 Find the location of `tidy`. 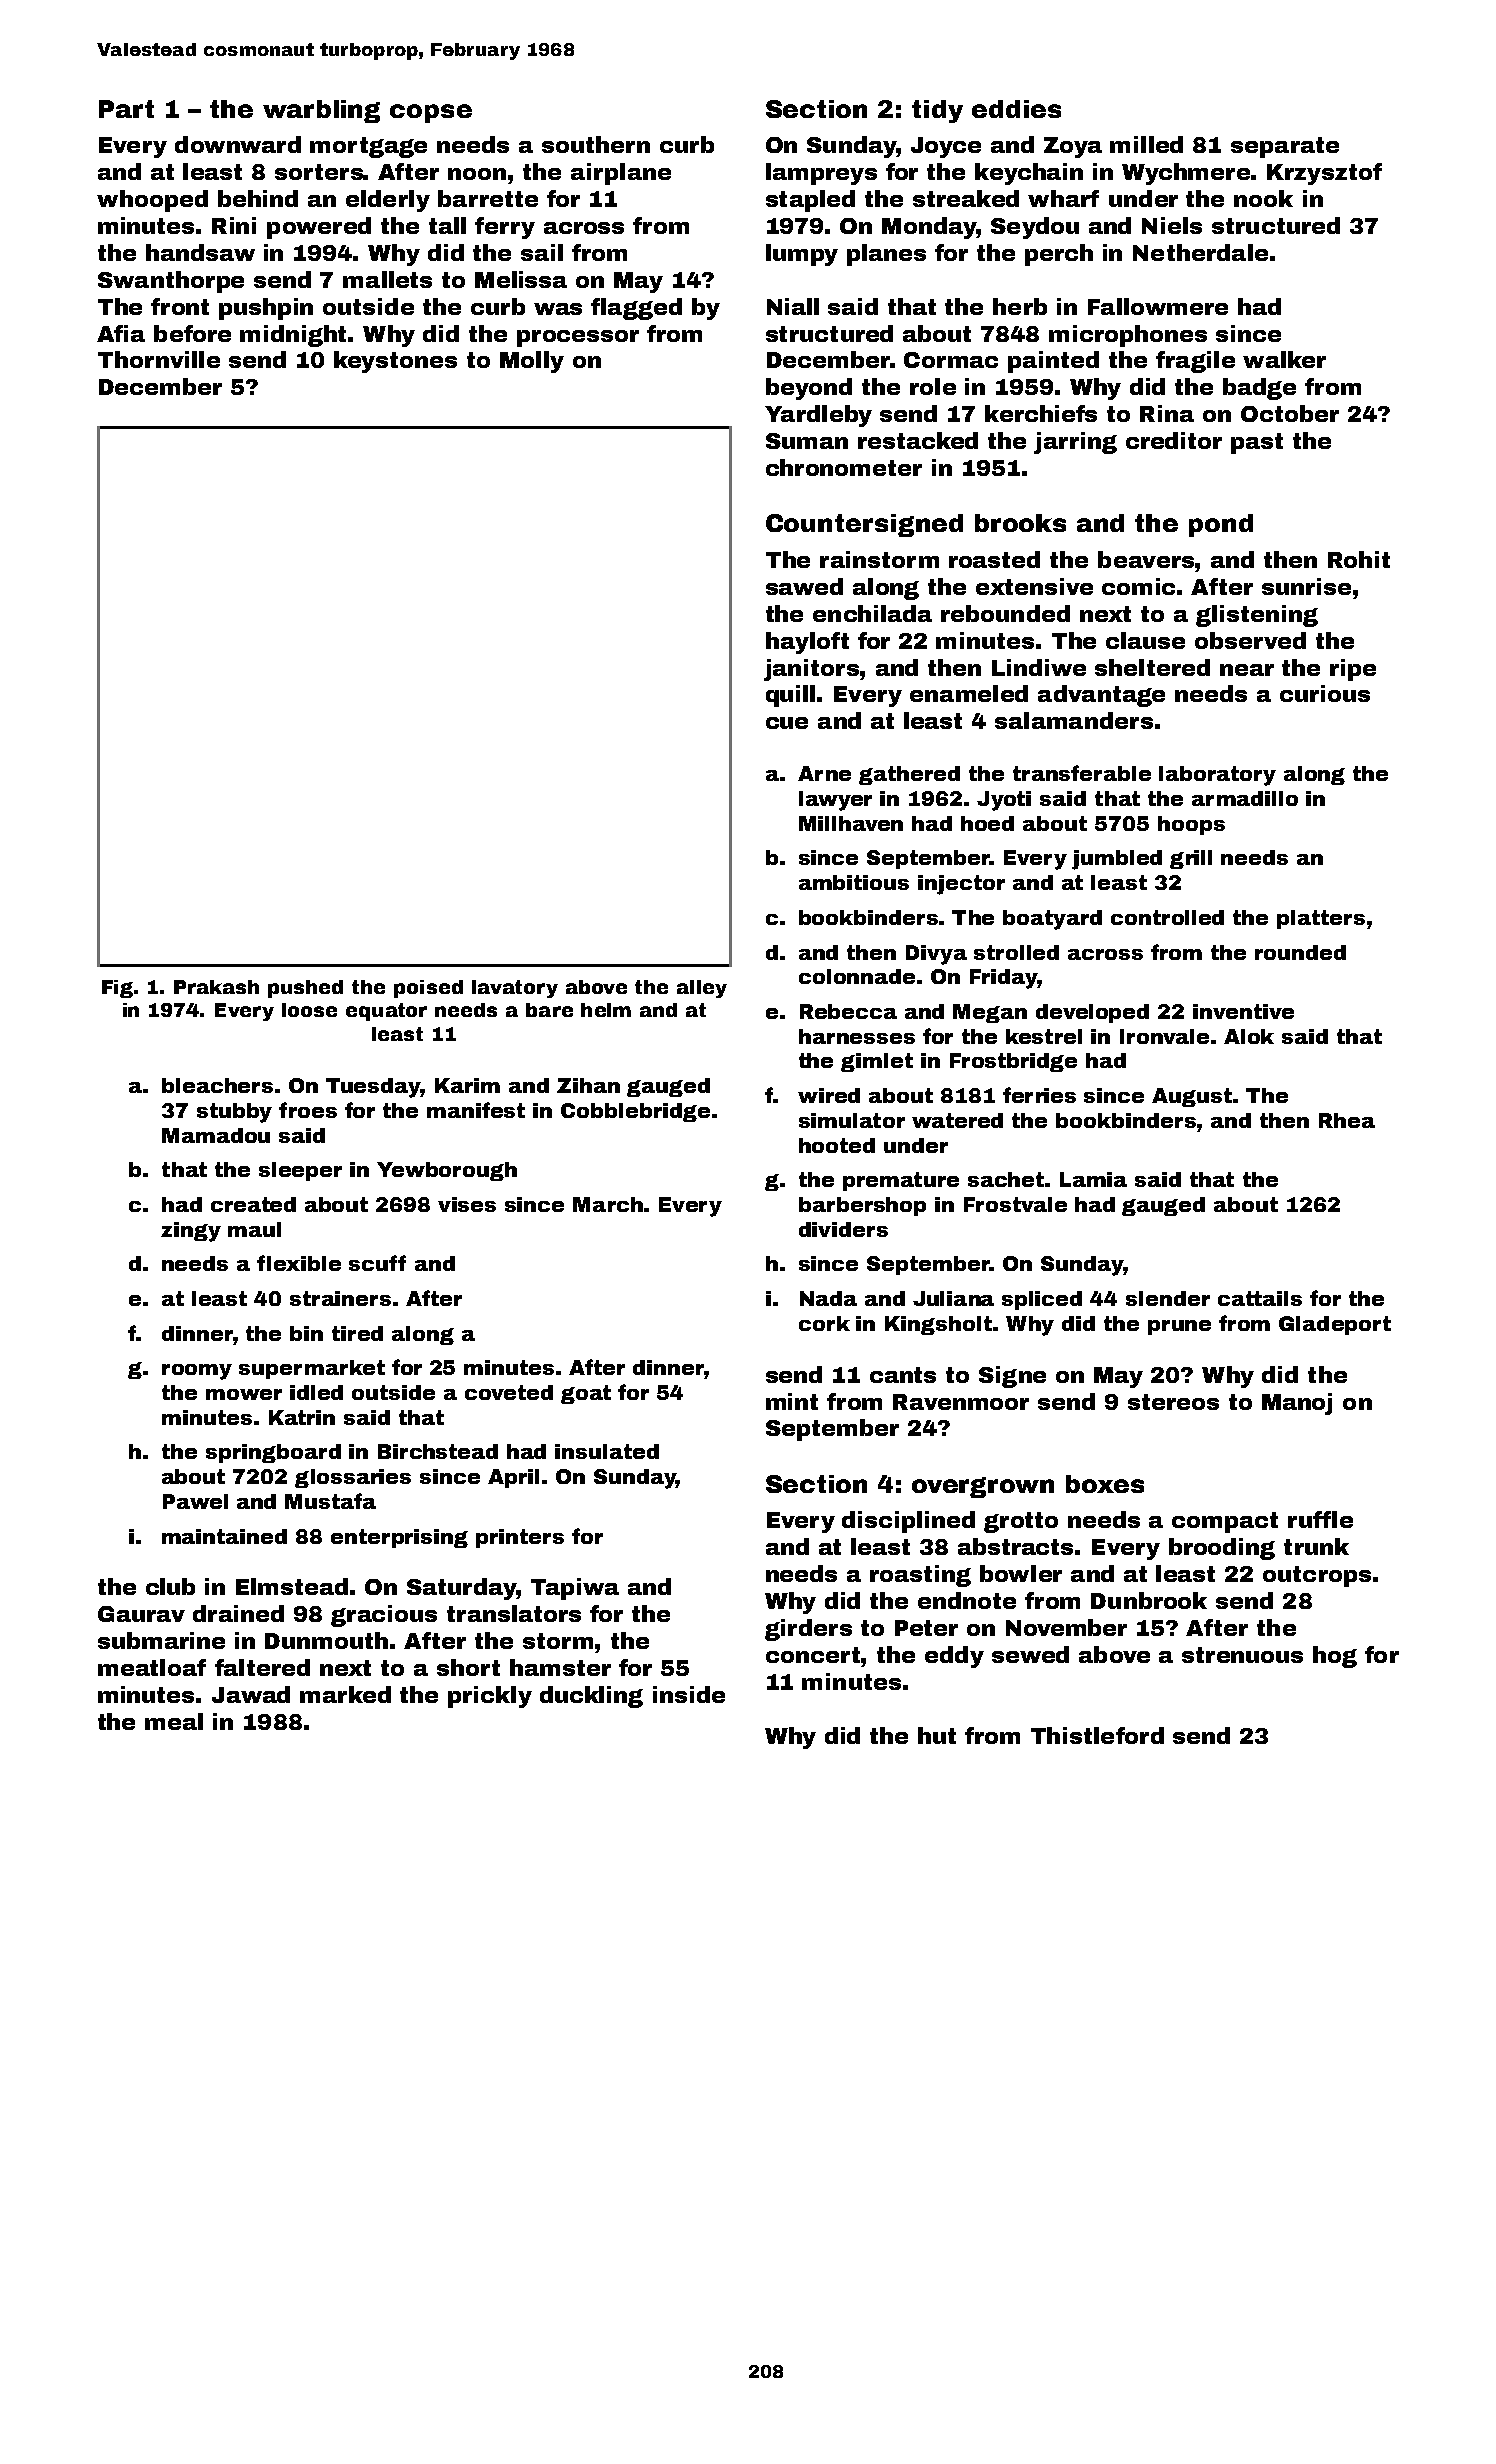

tidy is located at coordinates (937, 111).
